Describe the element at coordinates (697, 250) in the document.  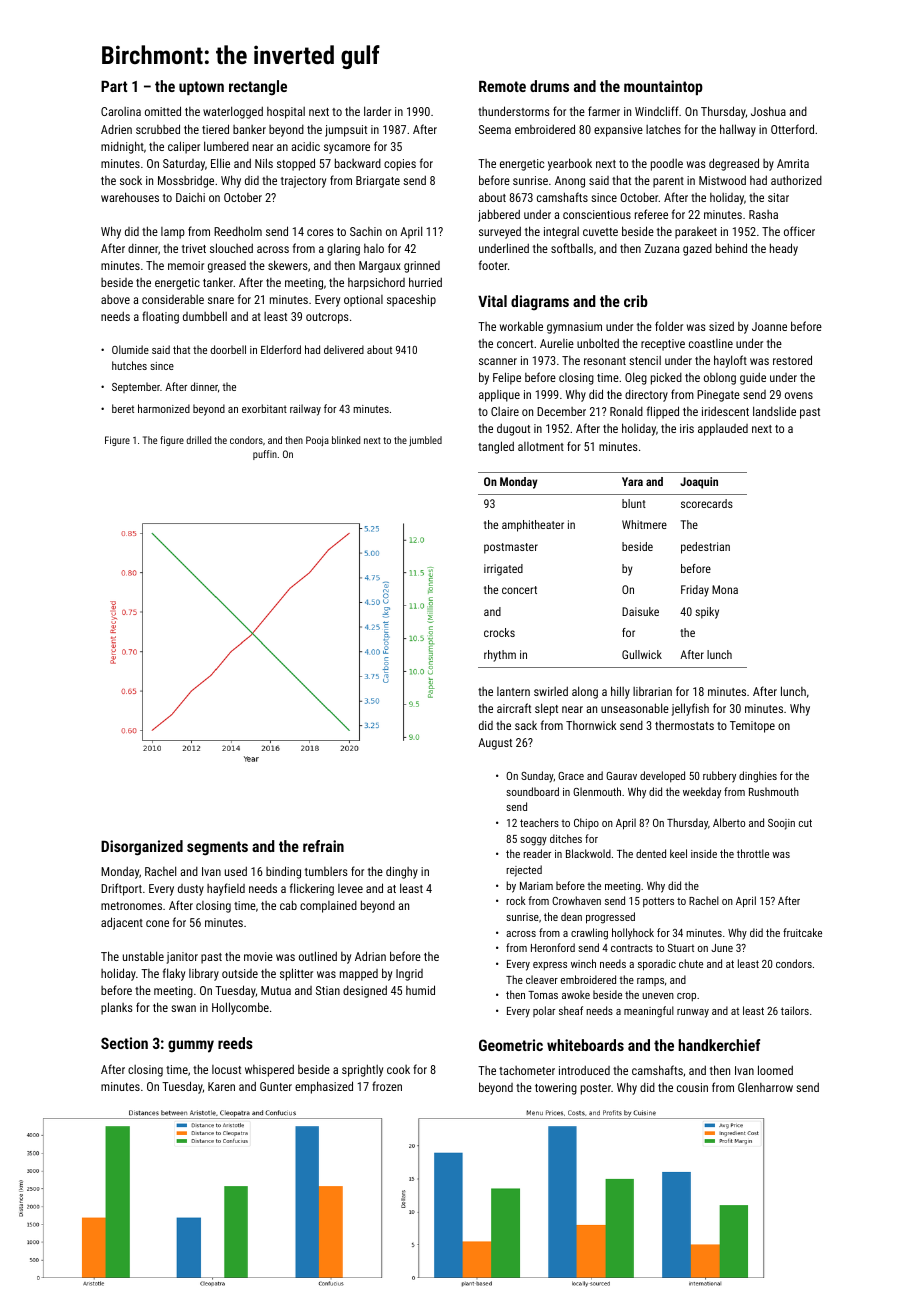
I see `gazed` at that location.
